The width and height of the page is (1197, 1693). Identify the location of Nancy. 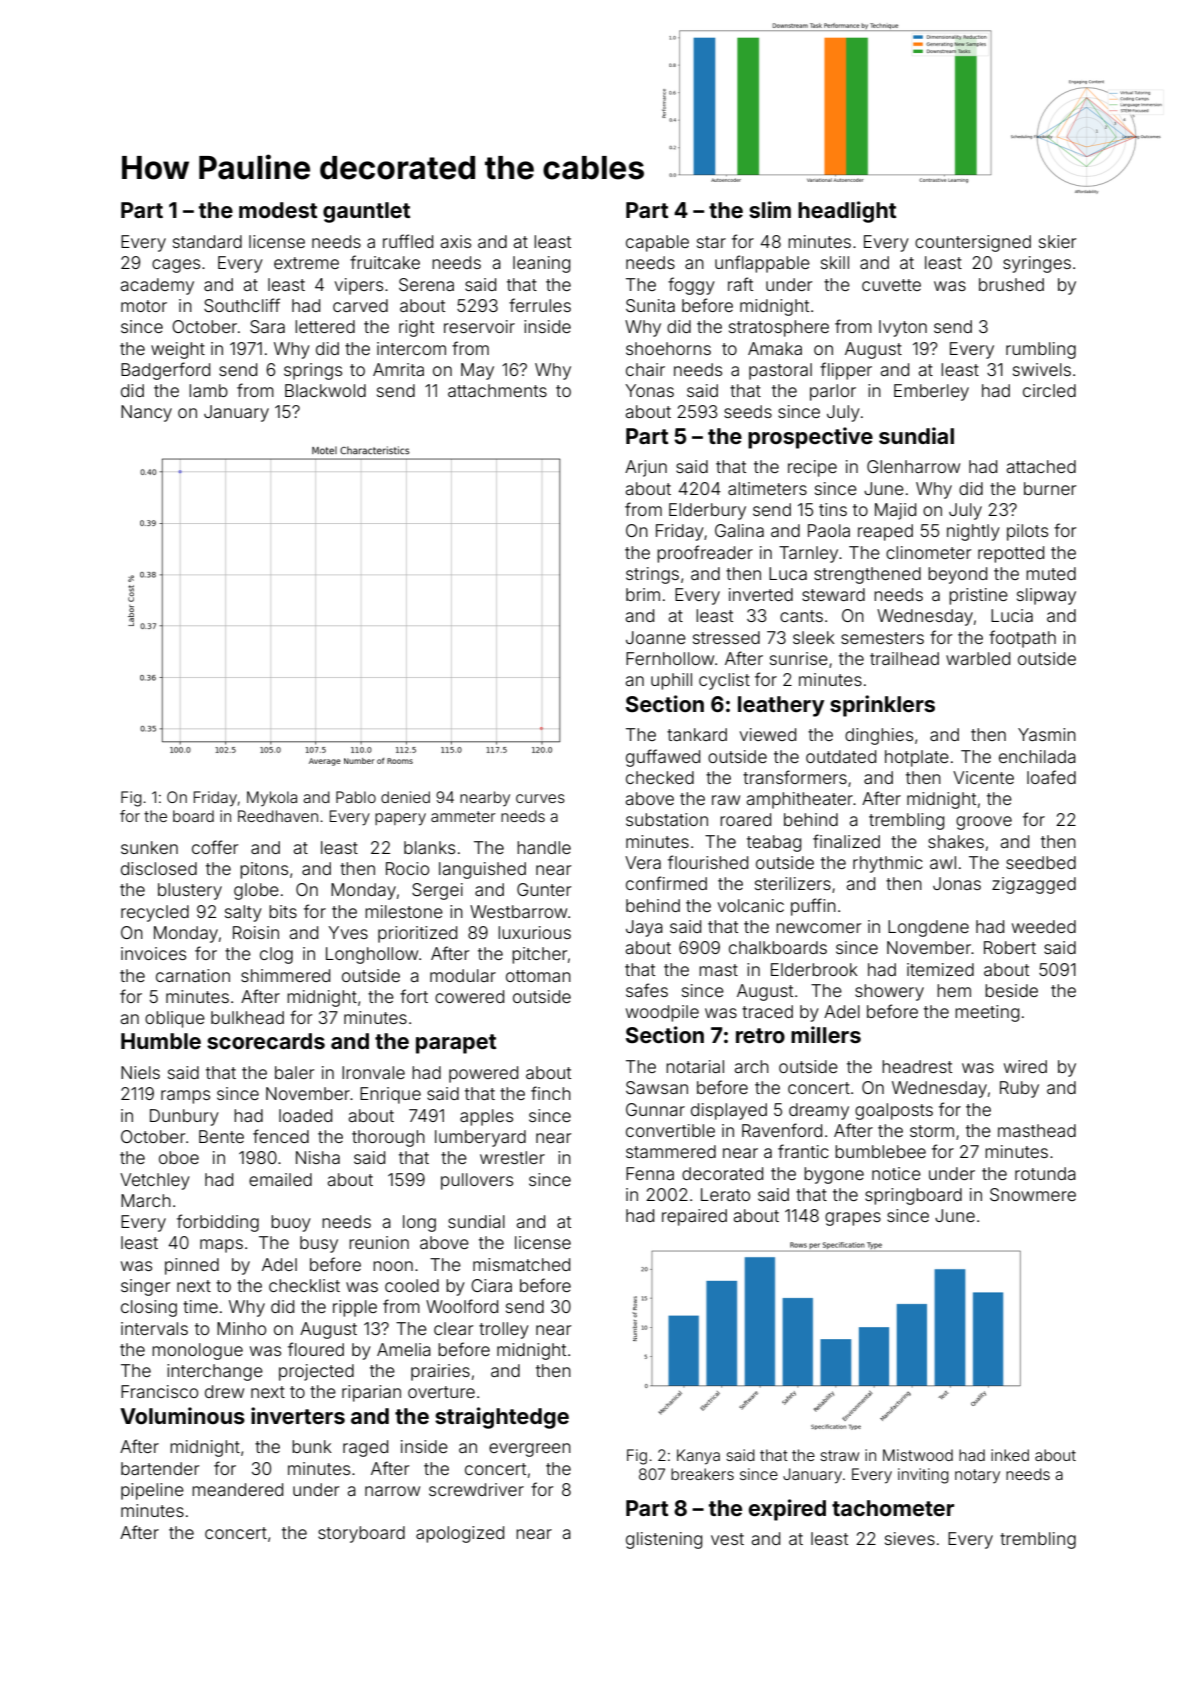
(146, 413).
